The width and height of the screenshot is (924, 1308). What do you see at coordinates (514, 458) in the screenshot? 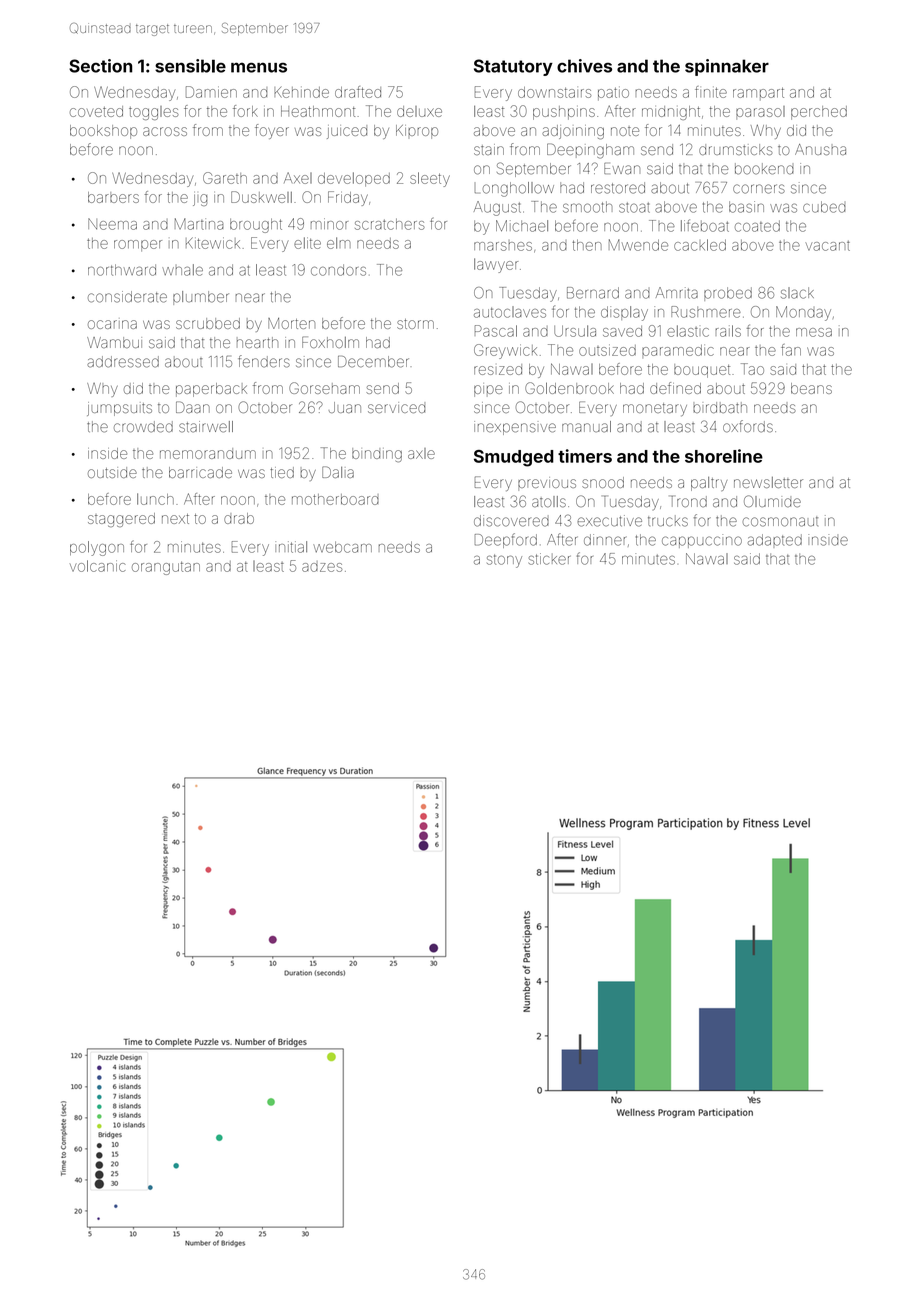
I see `Smudged` at bounding box center [514, 458].
